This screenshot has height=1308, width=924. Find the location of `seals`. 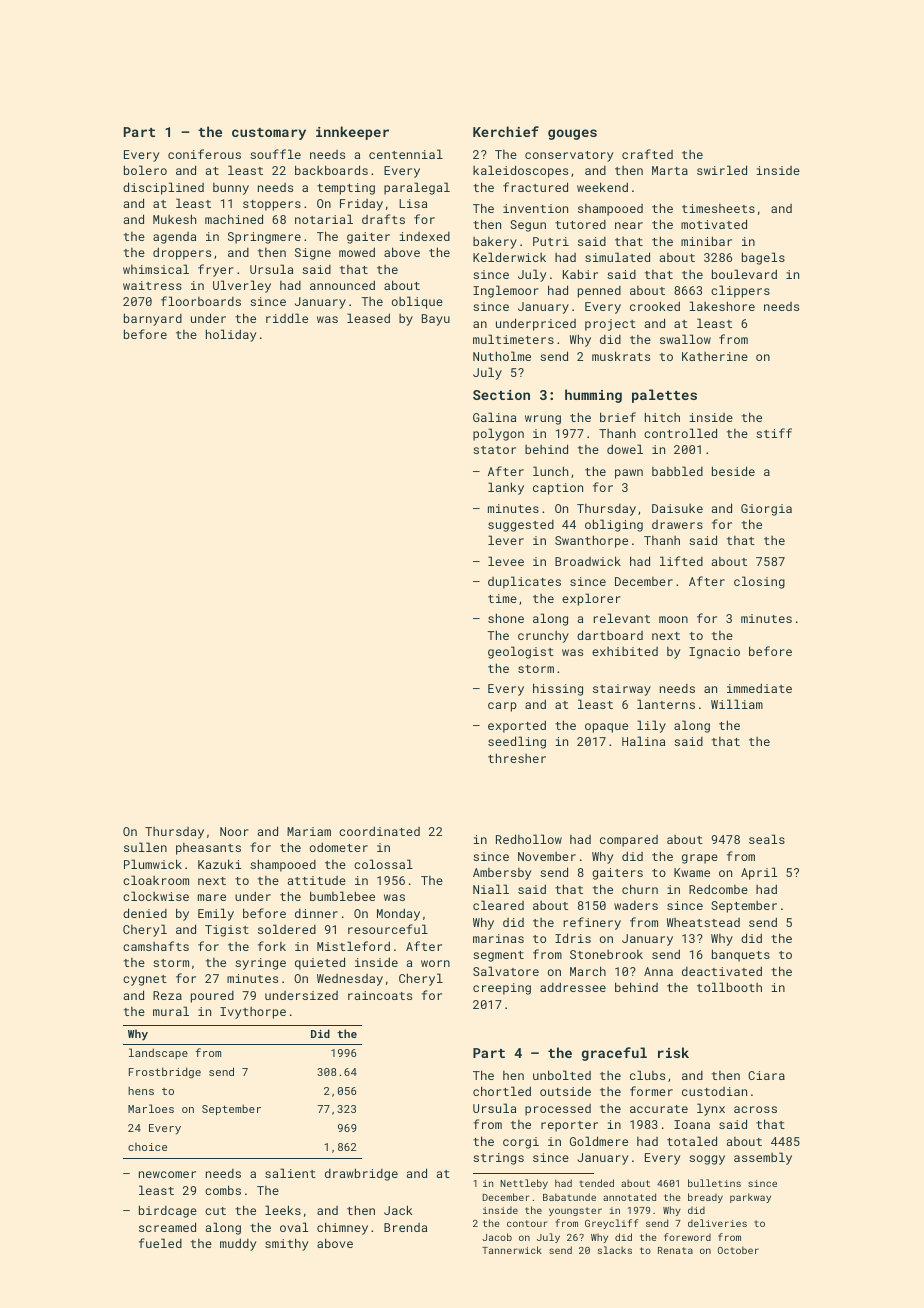

seals is located at coordinates (767, 839).
